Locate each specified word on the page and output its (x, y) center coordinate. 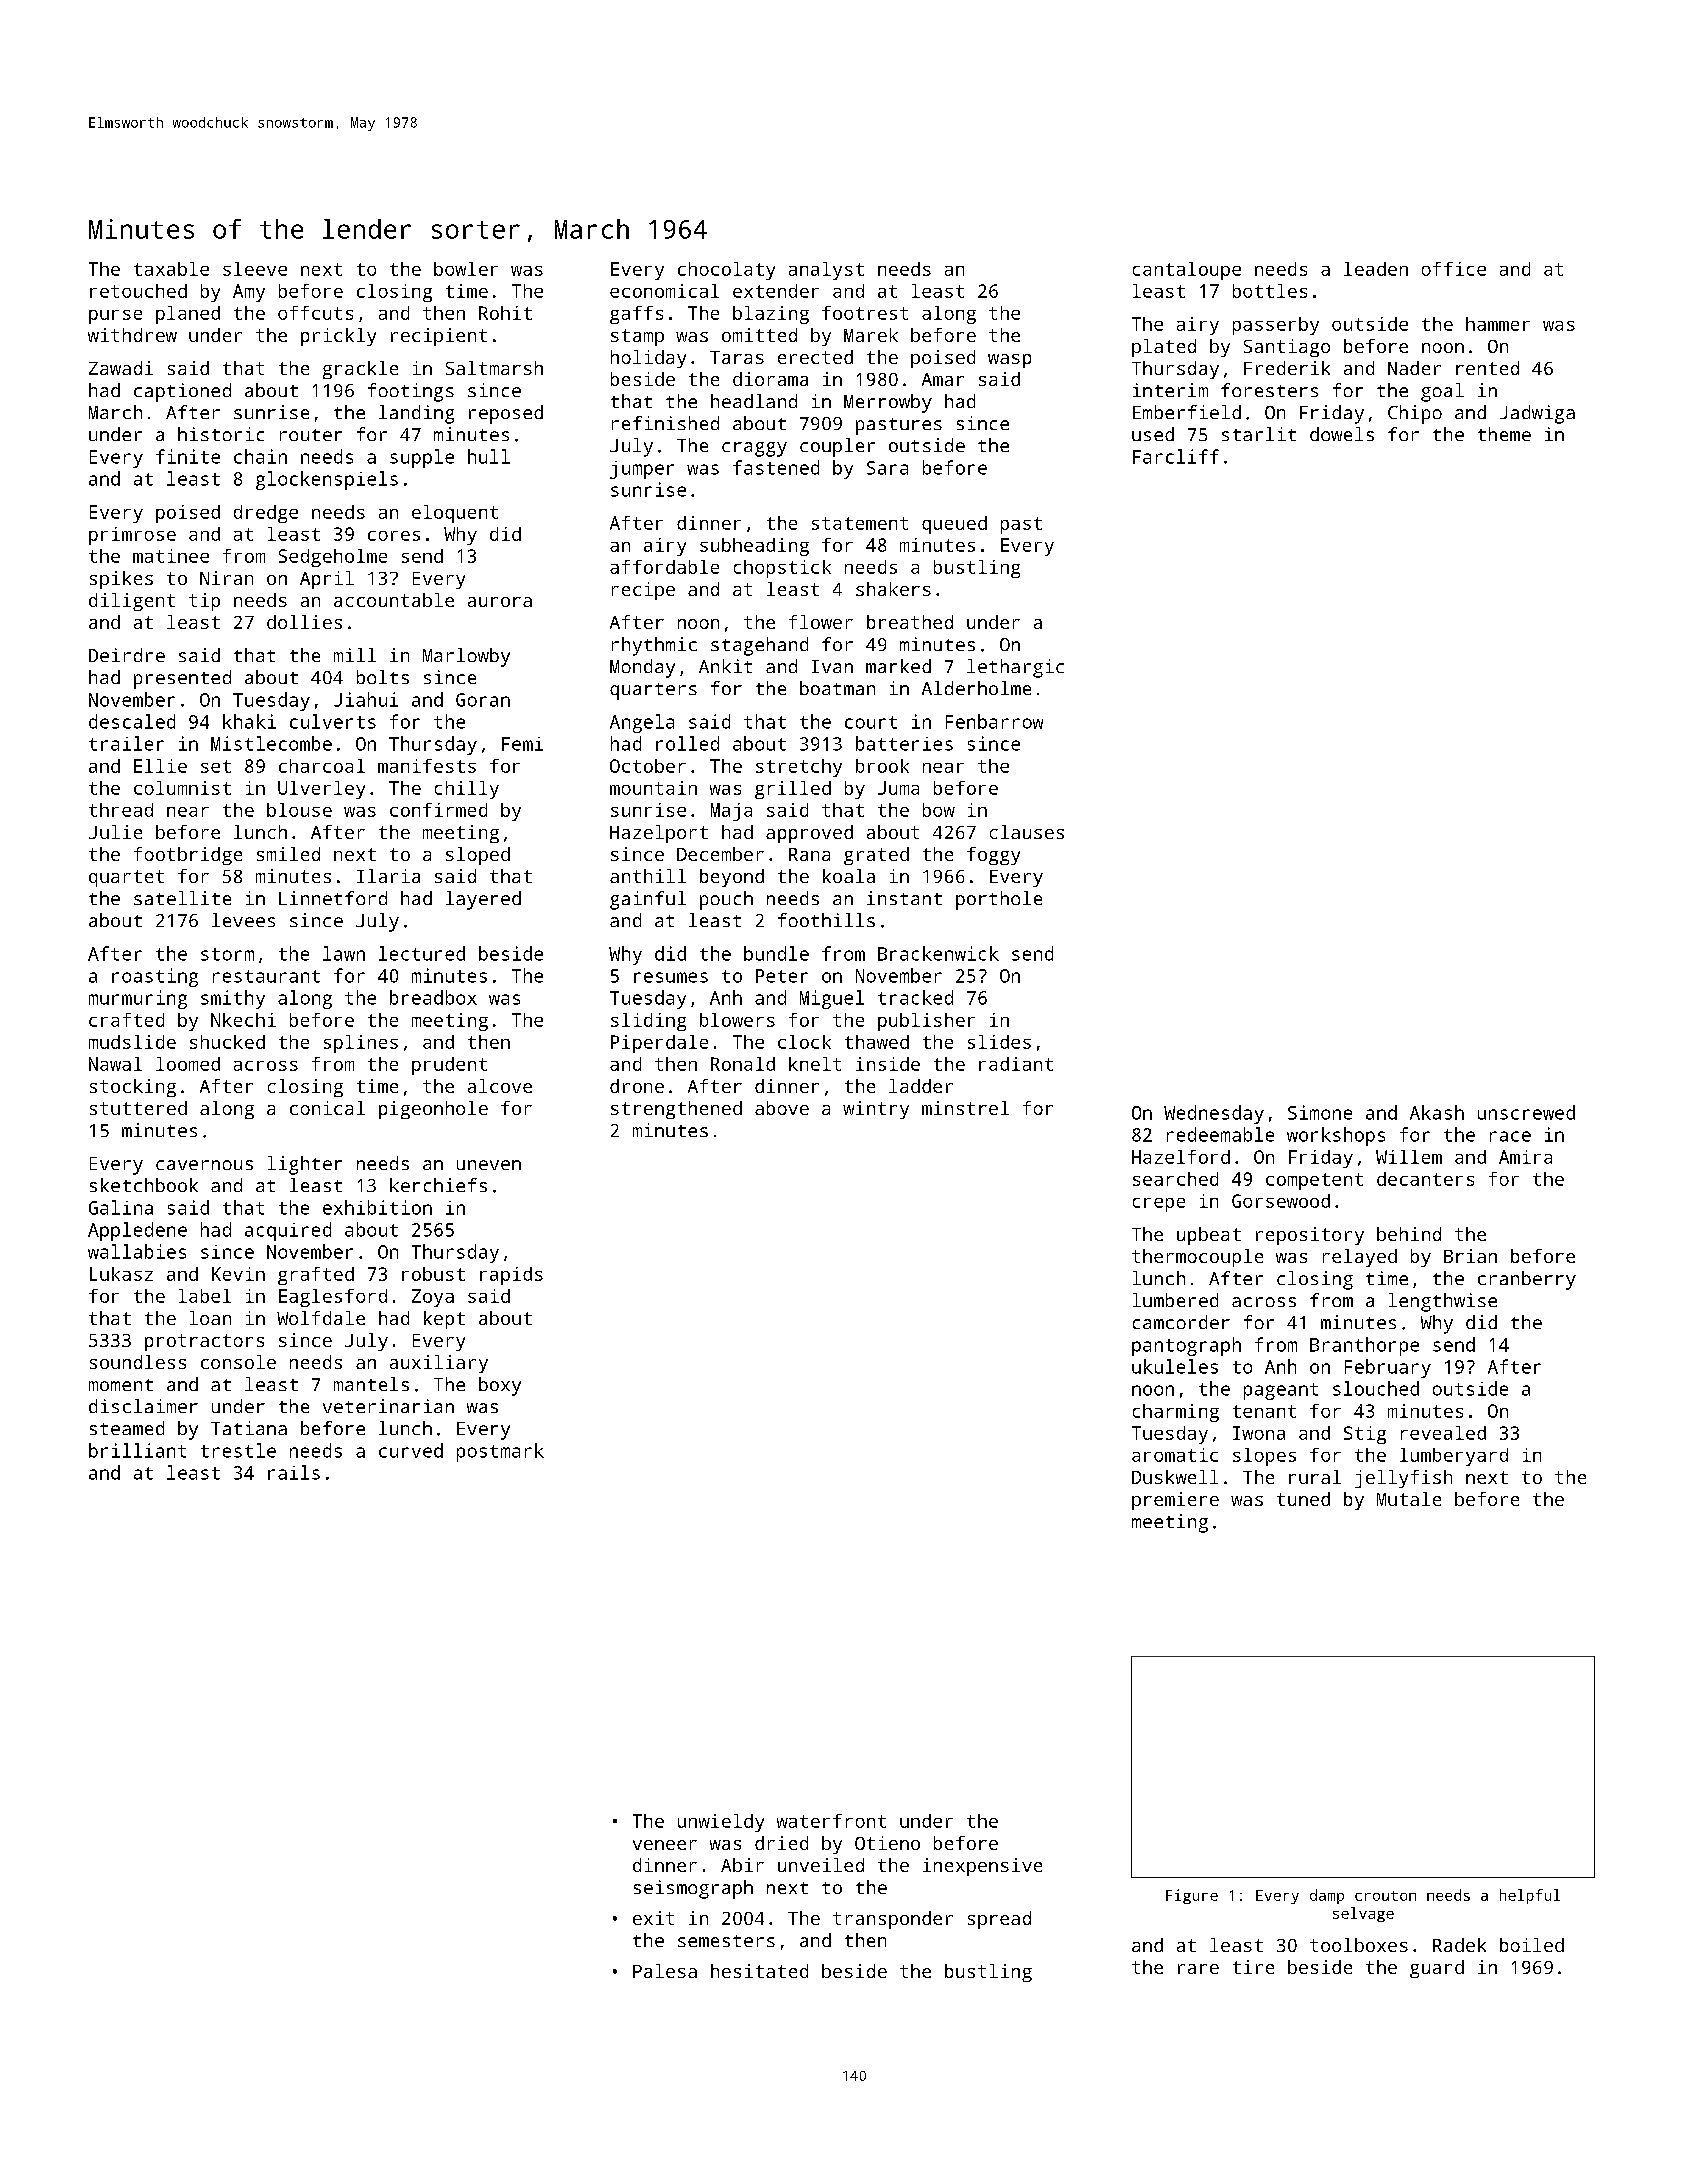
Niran (226, 578)
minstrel (965, 1108)
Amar (943, 379)
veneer (665, 1845)
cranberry (1527, 1280)
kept (444, 1320)
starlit (1259, 434)
